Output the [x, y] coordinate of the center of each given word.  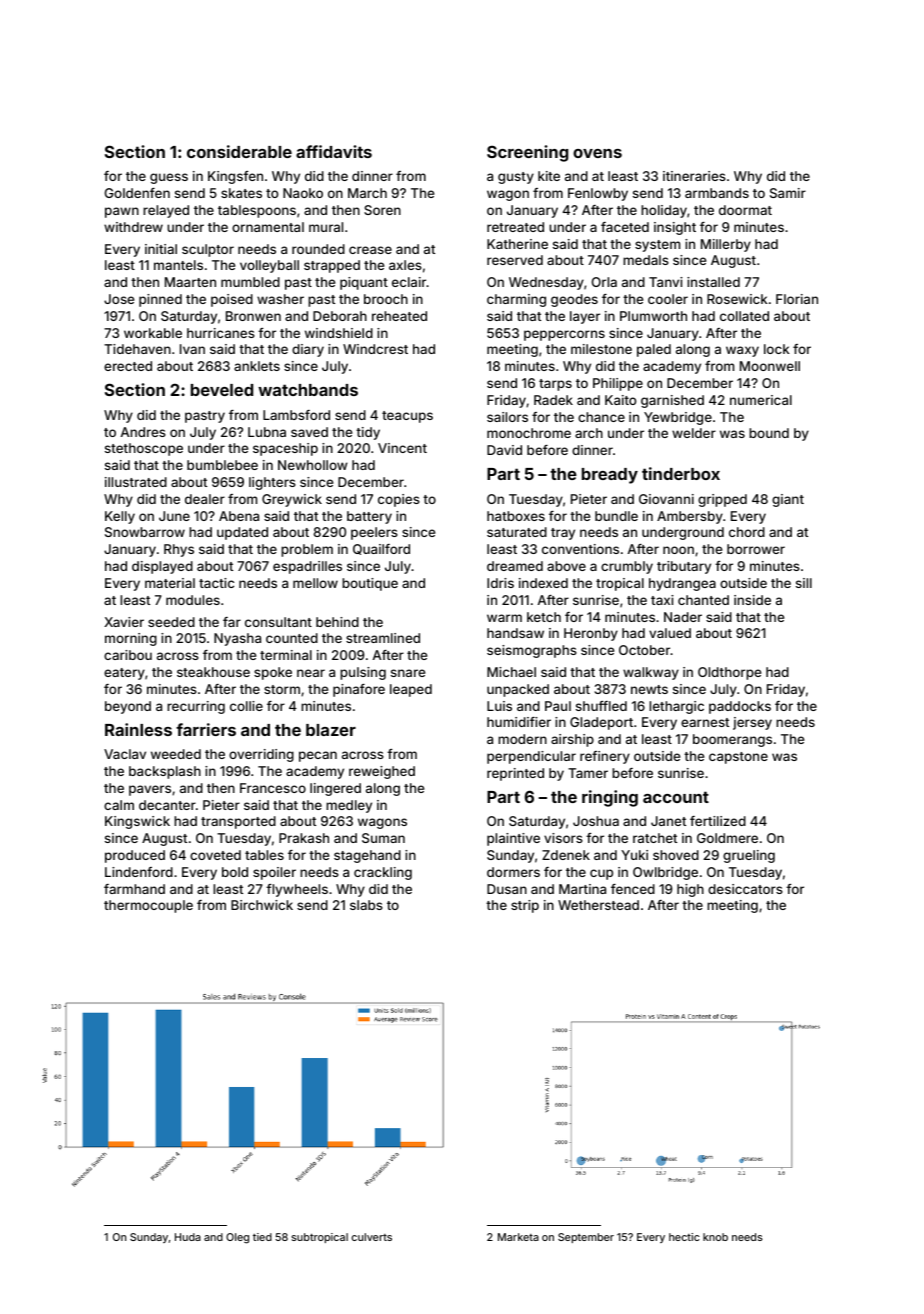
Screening [527, 153]
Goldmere [727, 838]
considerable [239, 151]
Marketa [518, 1237]
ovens [597, 153]
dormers [513, 872]
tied [262, 1237]
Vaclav [125, 754]
